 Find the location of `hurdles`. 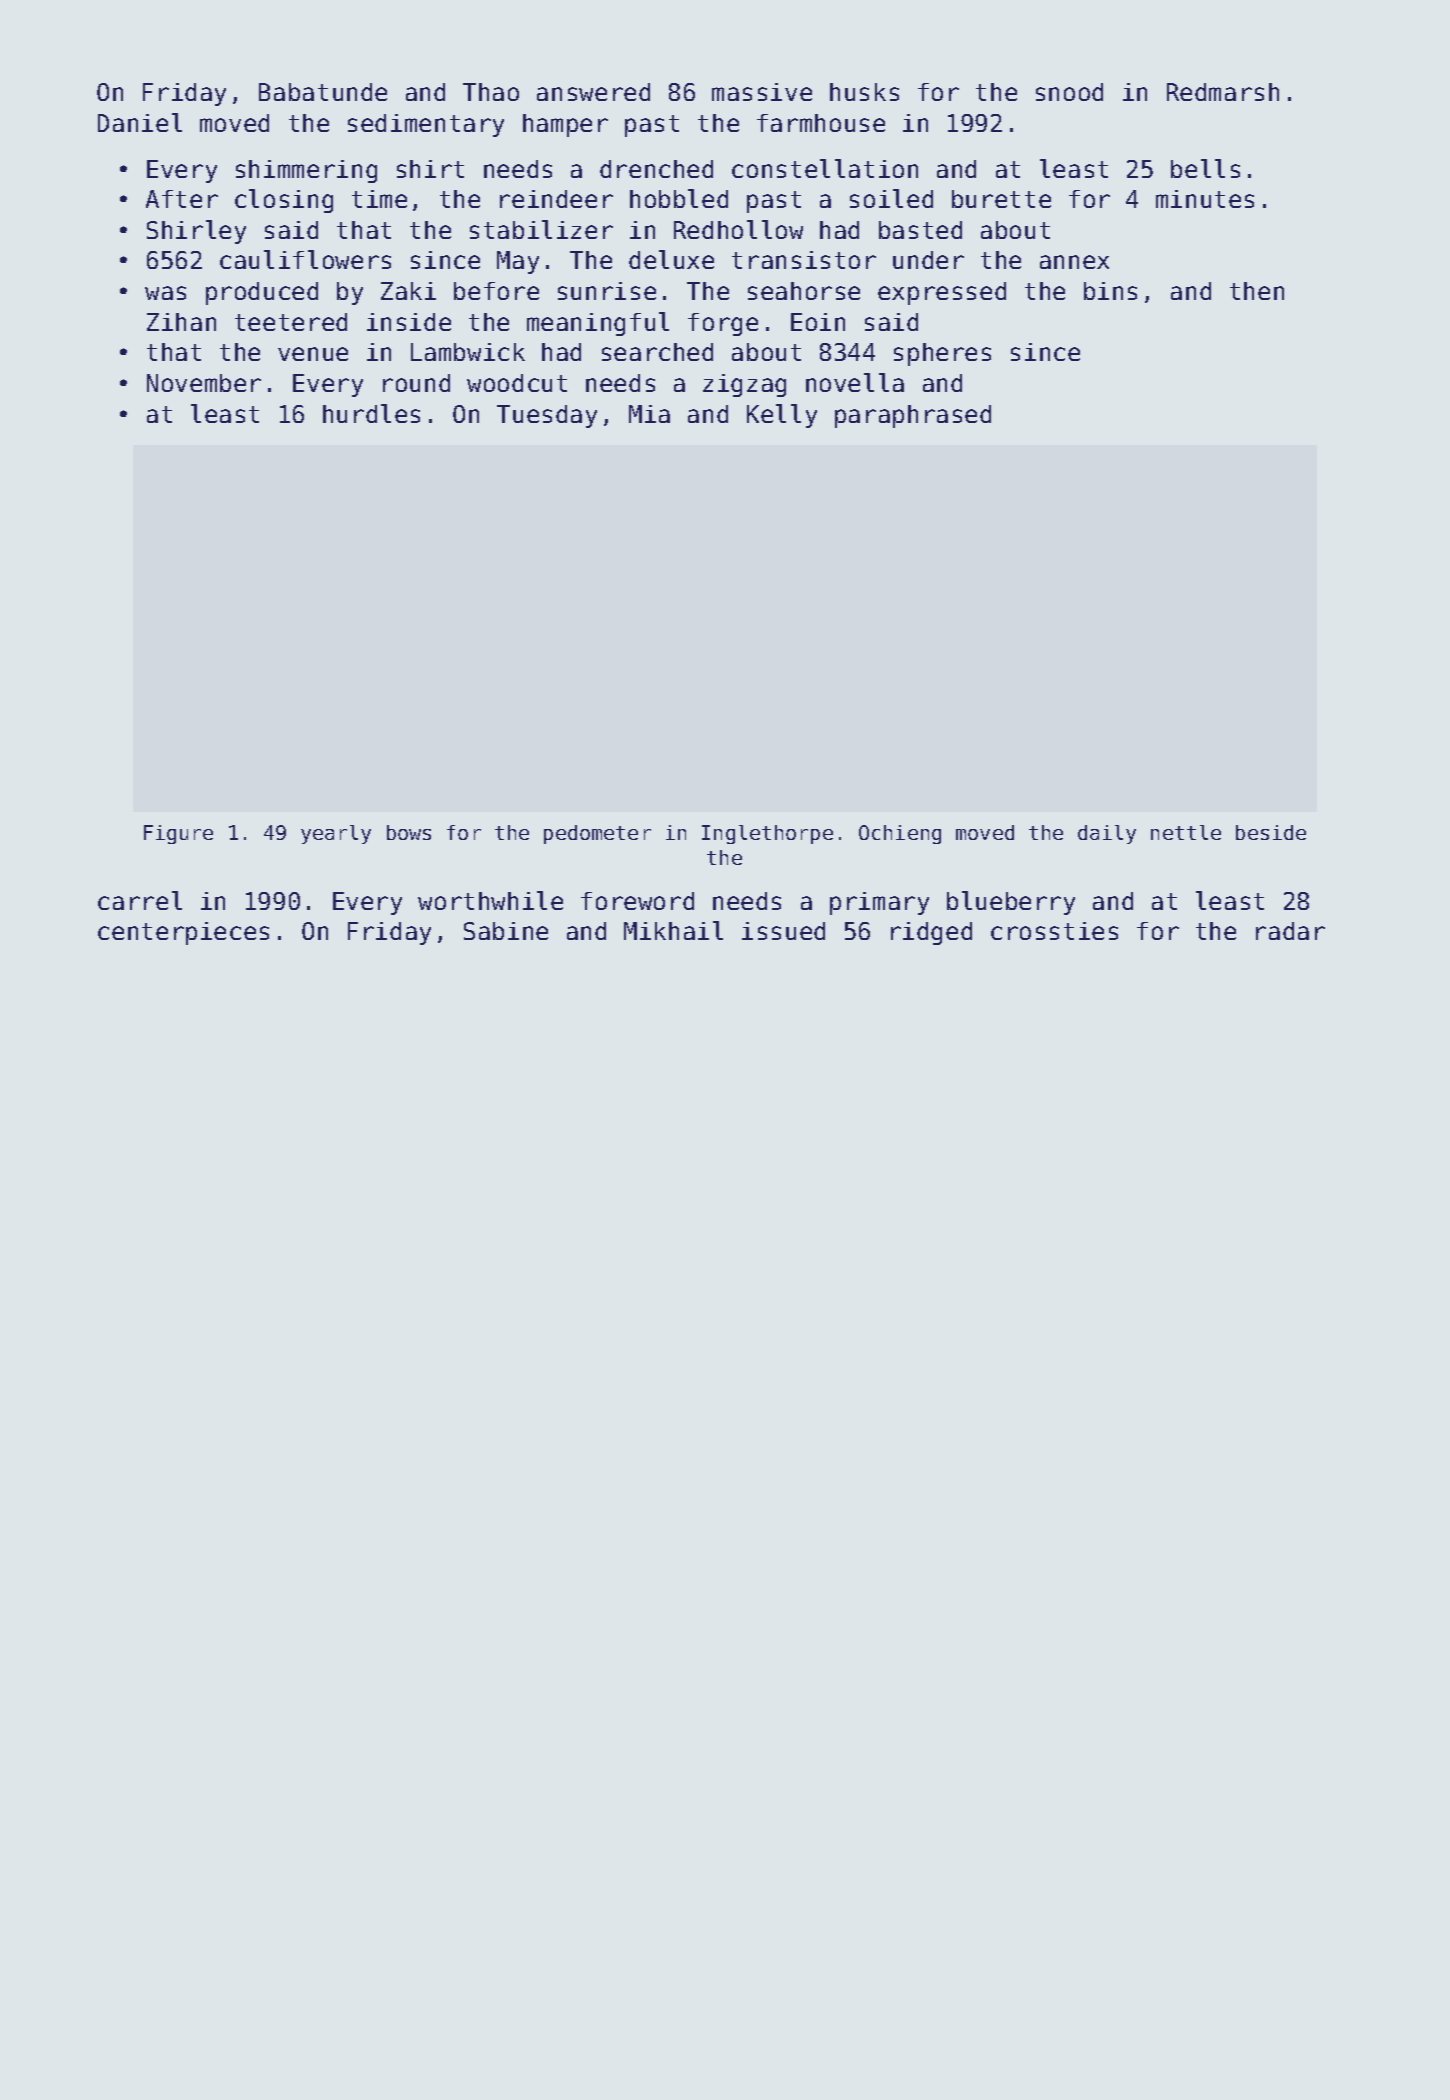

hurdles is located at coordinates (371, 413).
